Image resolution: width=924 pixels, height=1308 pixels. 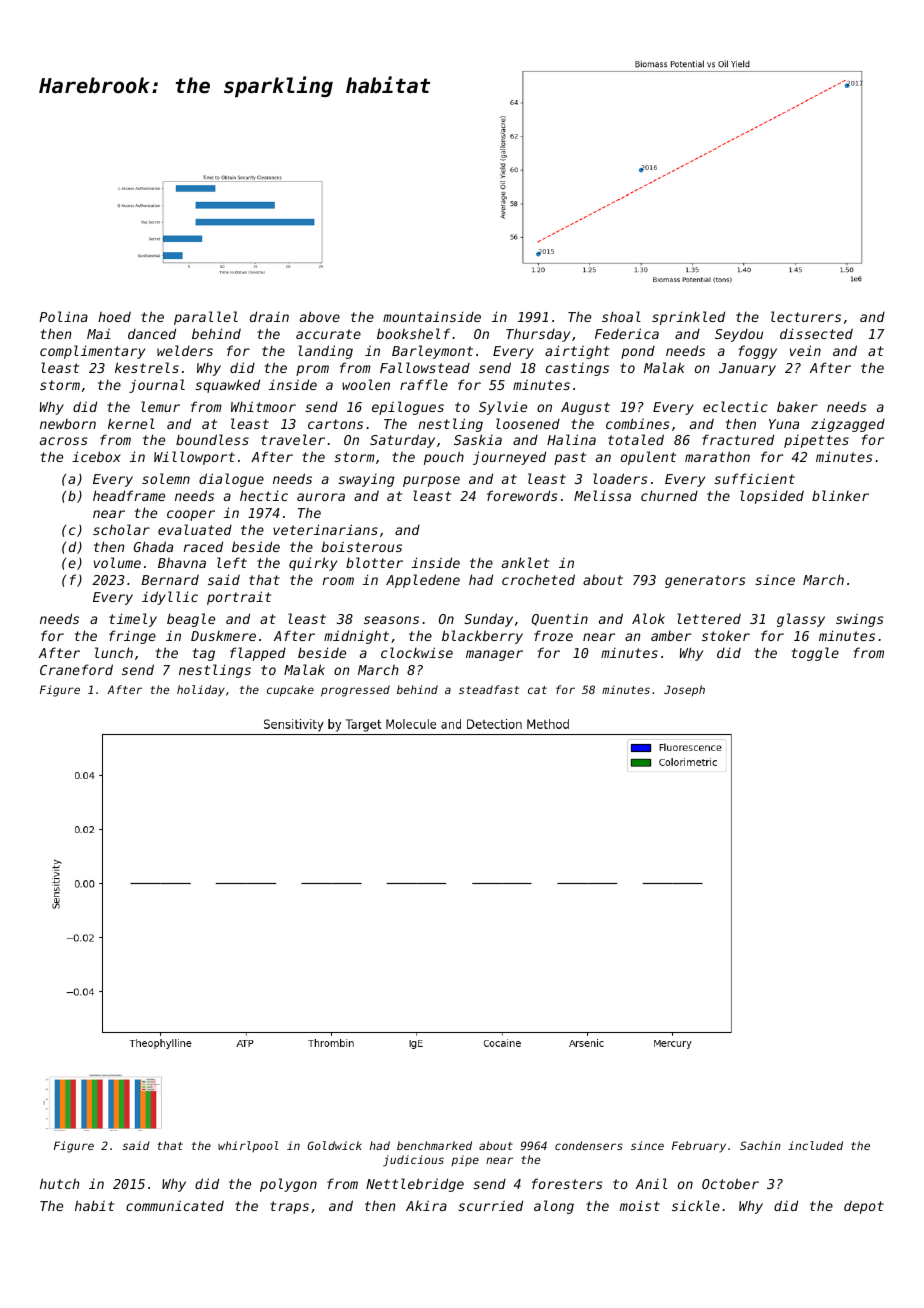 I want to click on sprinkled, so click(x=688, y=318).
